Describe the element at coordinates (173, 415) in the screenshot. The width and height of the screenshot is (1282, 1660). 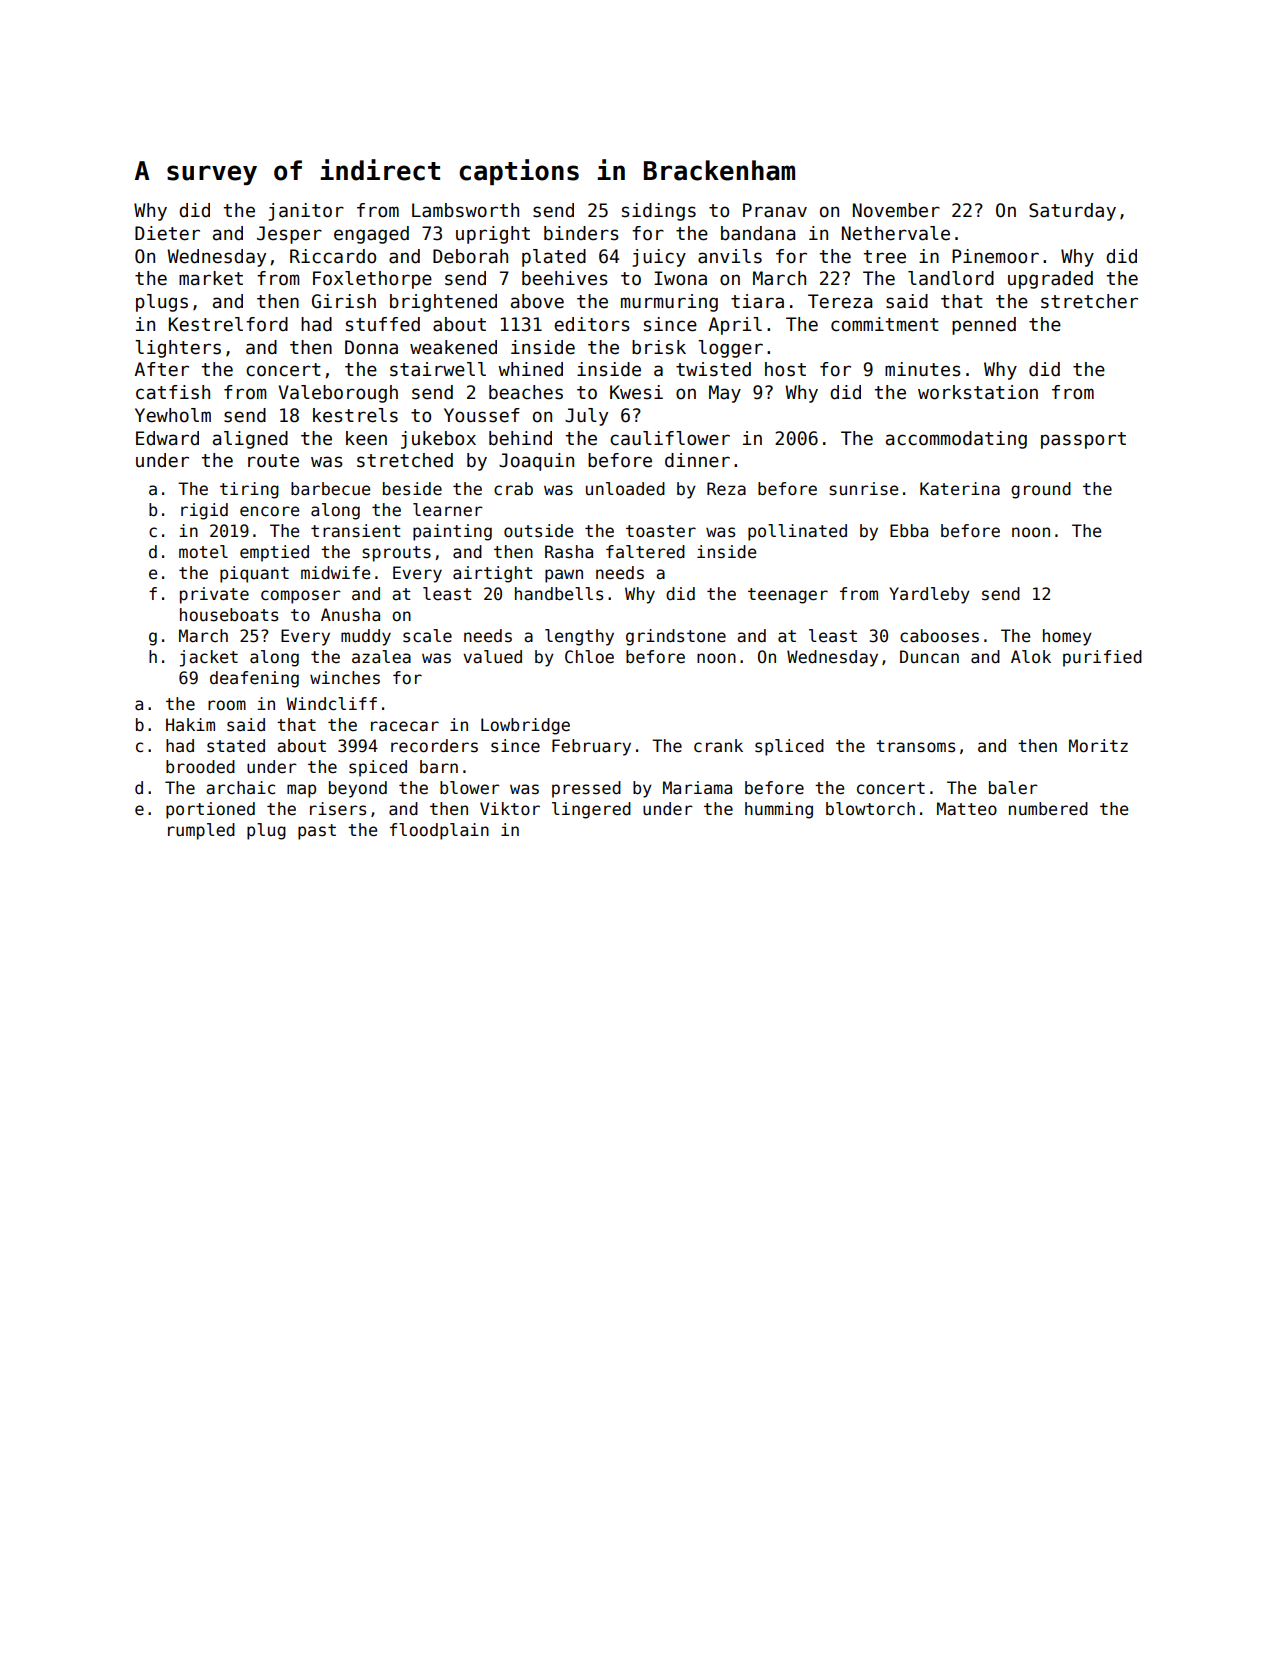
I see `Yewholm` at that location.
